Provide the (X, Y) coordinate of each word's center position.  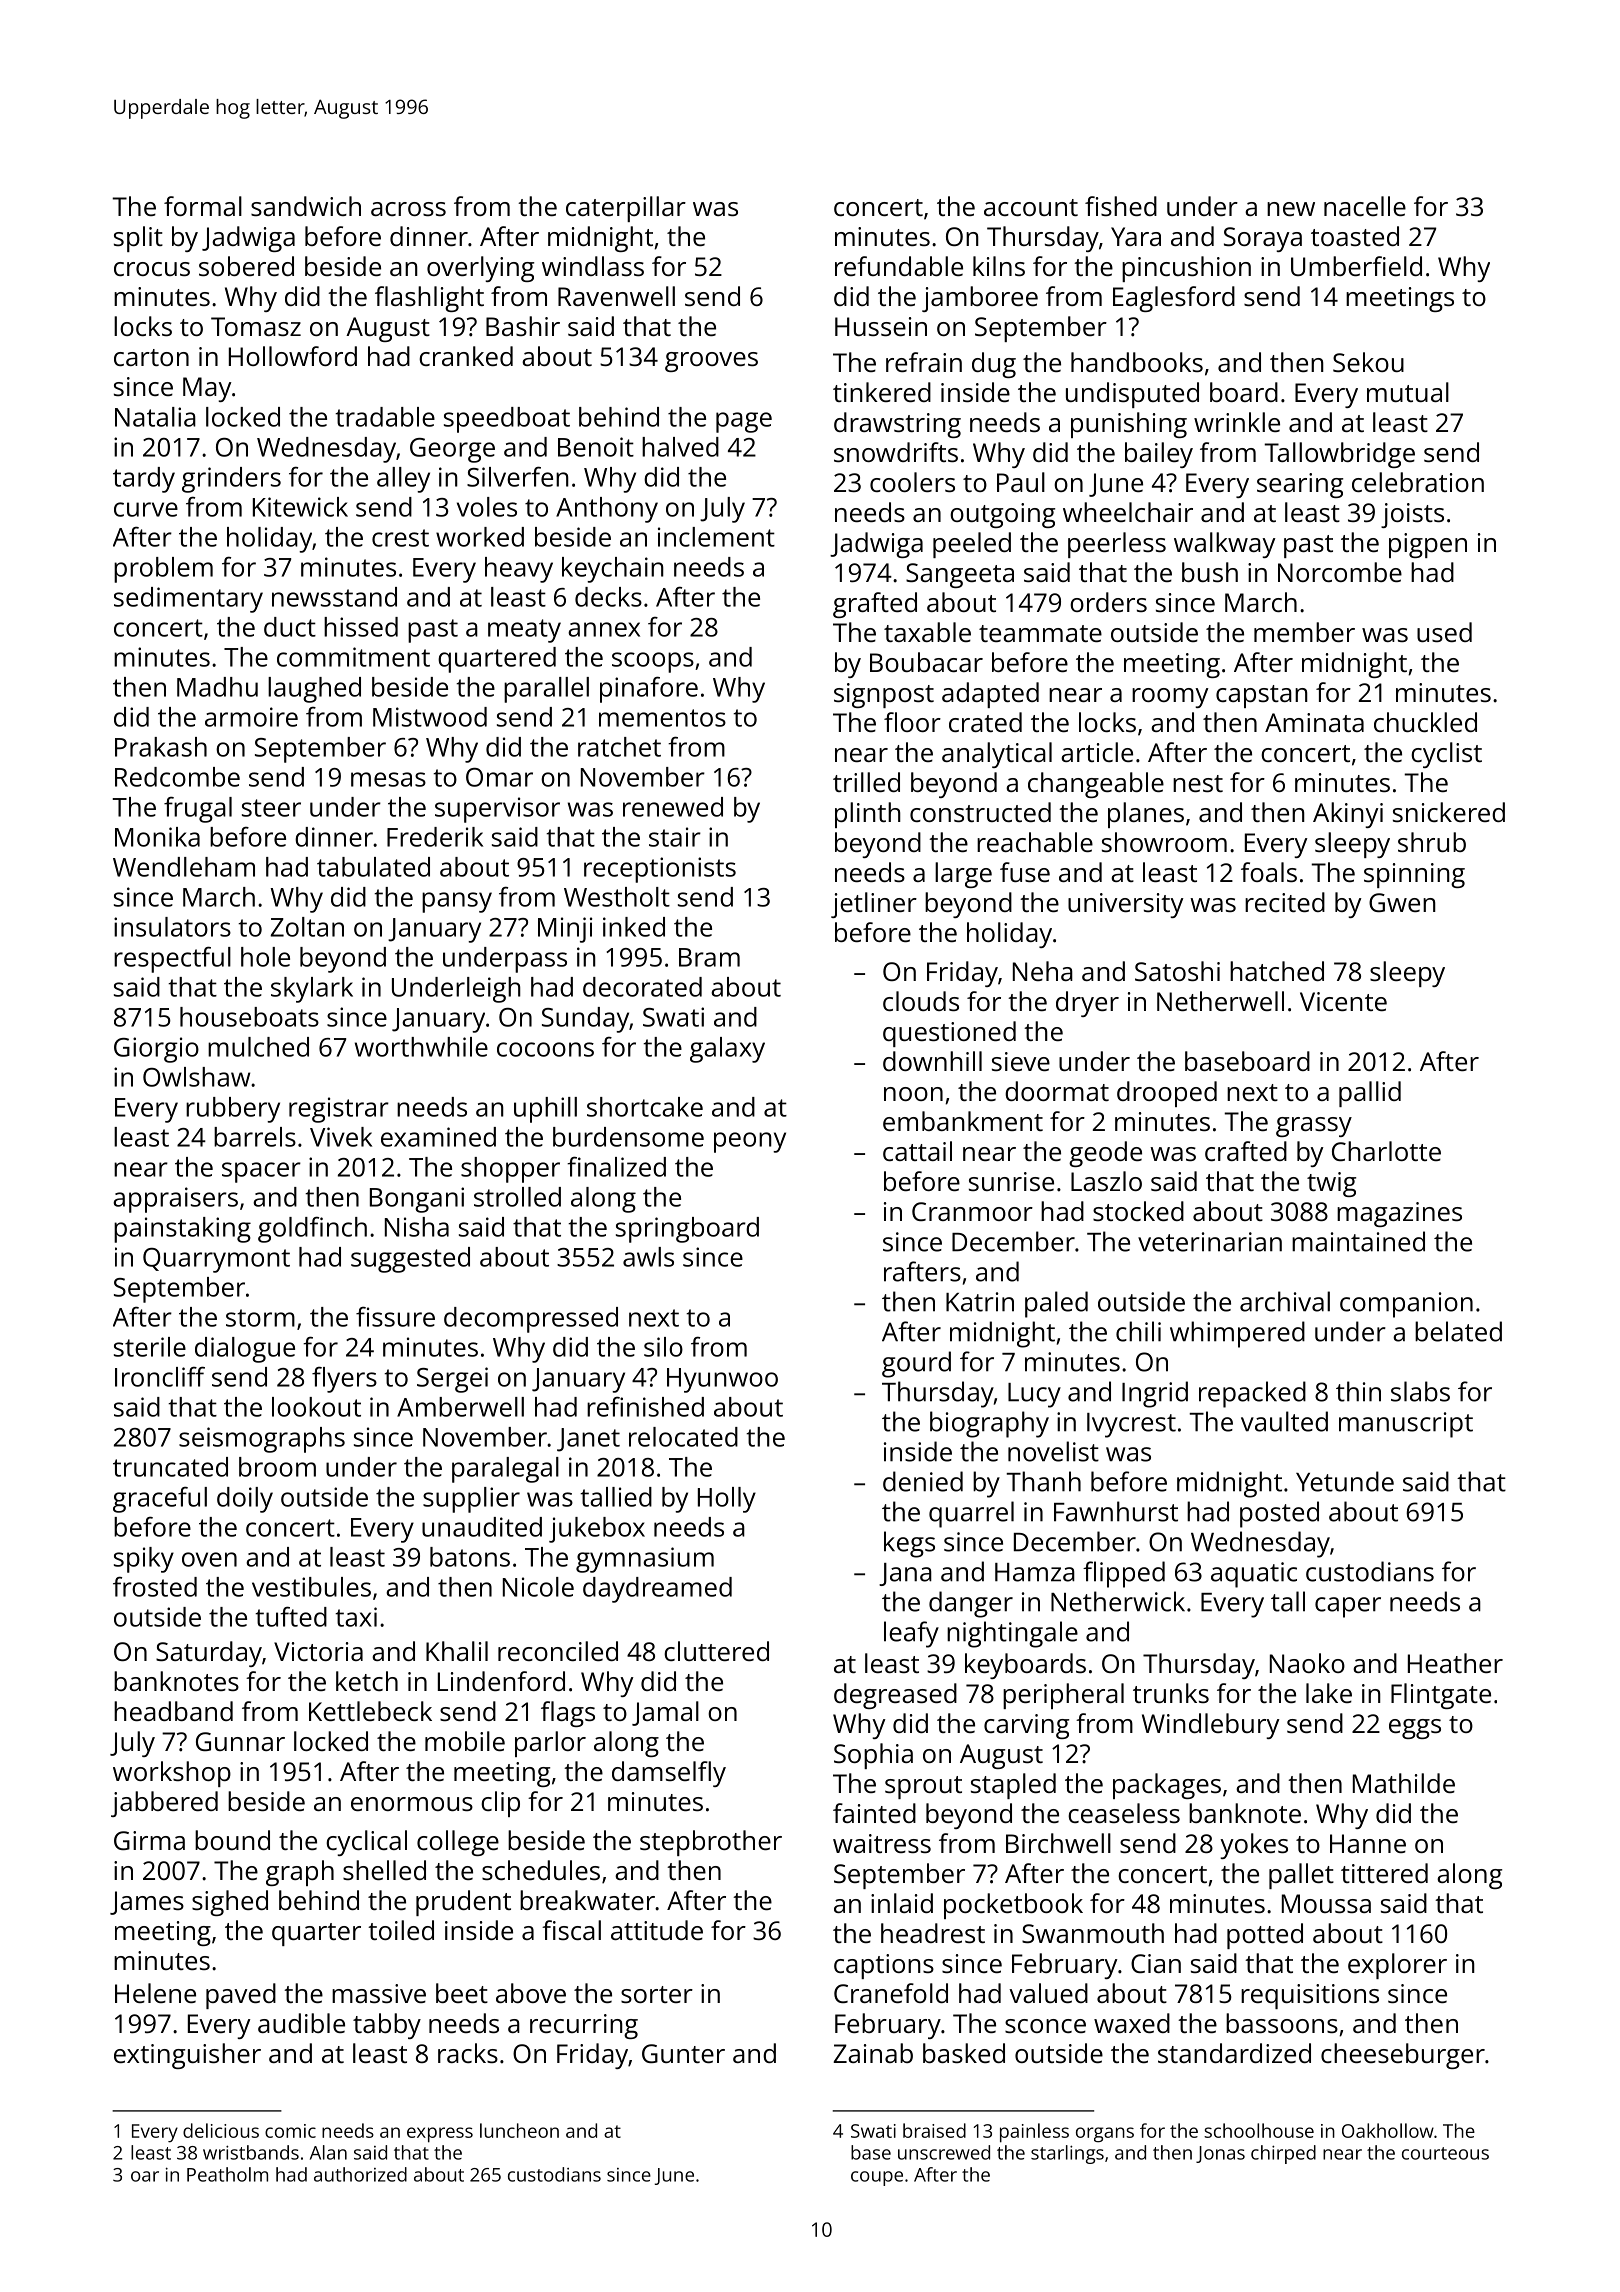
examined (438, 1137)
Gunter (683, 2053)
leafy (911, 1634)
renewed (673, 807)
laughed (314, 690)
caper (1348, 1607)
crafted (1246, 1151)
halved (680, 447)
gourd (916, 1364)
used (1444, 632)
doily (245, 1500)
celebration (1418, 482)
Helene (155, 1993)
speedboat (507, 420)
